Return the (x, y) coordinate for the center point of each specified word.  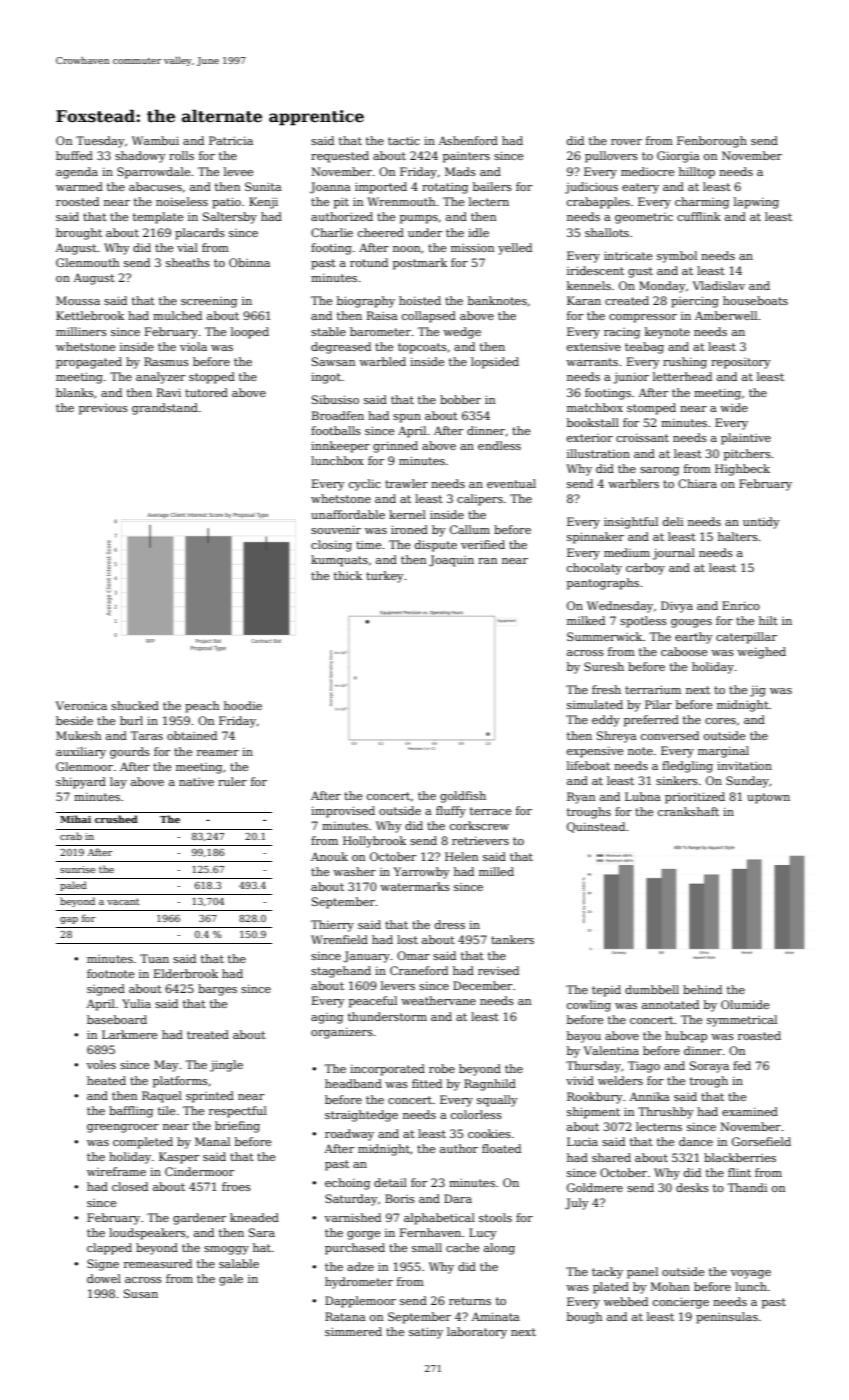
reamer (218, 753)
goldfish (463, 797)
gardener (199, 1219)
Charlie (332, 232)
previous (103, 409)
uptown (768, 798)
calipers (480, 500)
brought (79, 234)
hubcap (686, 1037)
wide (734, 407)
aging (327, 1018)
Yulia (136, 1003)
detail (390, 1182)
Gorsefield (761, 1141)
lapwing (756, 203)
